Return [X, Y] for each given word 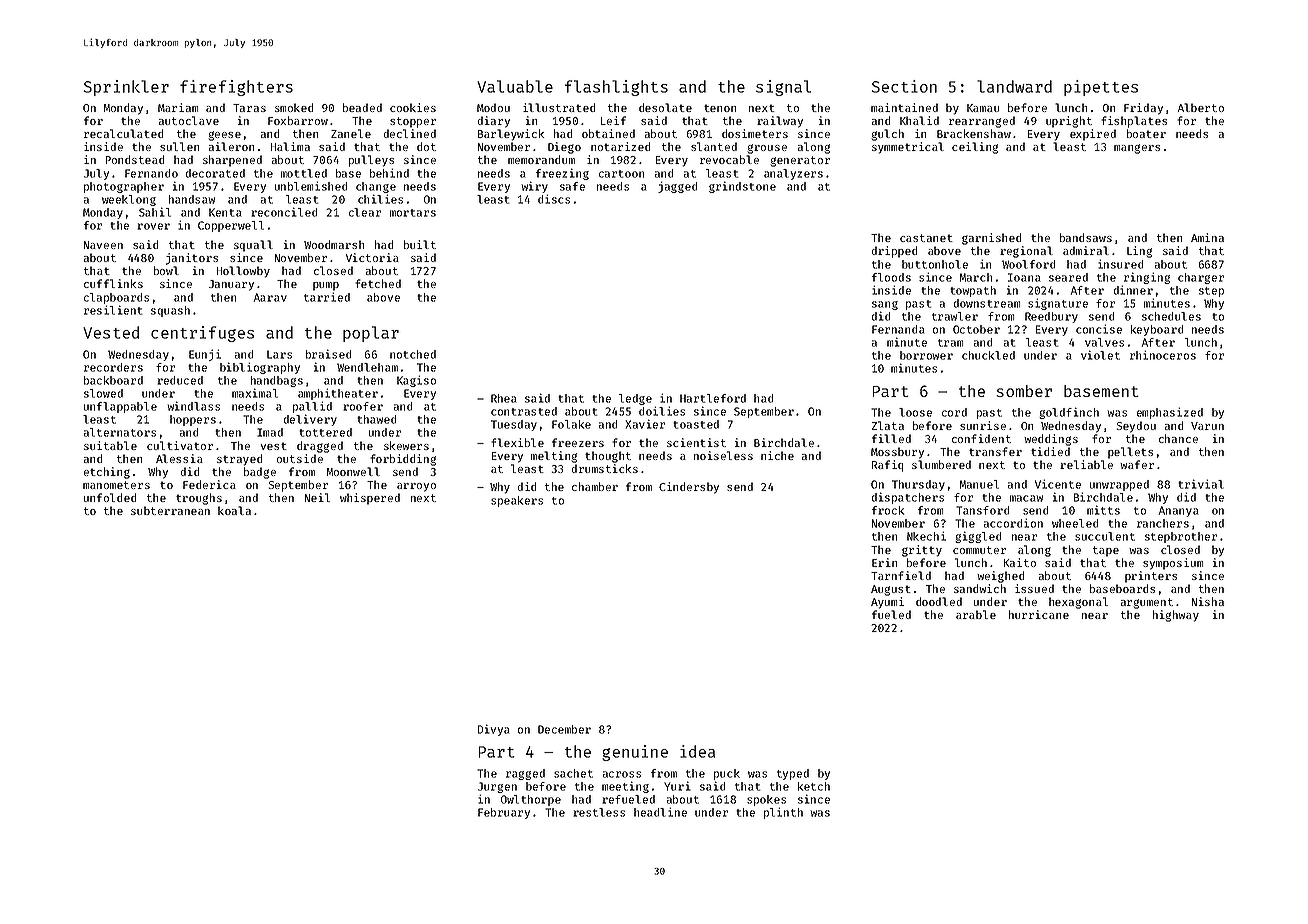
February [504, 813]
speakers [517, 501]
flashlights [616, 88]
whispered [370, 499]
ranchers [1163, 523]
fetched [378, 283]
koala [234, 510]
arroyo [416, 487]
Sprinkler [126, 88]
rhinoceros [1163, 355]
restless [599, 812]
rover [153, 226]
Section [904, 86]
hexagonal [1078, 603]
